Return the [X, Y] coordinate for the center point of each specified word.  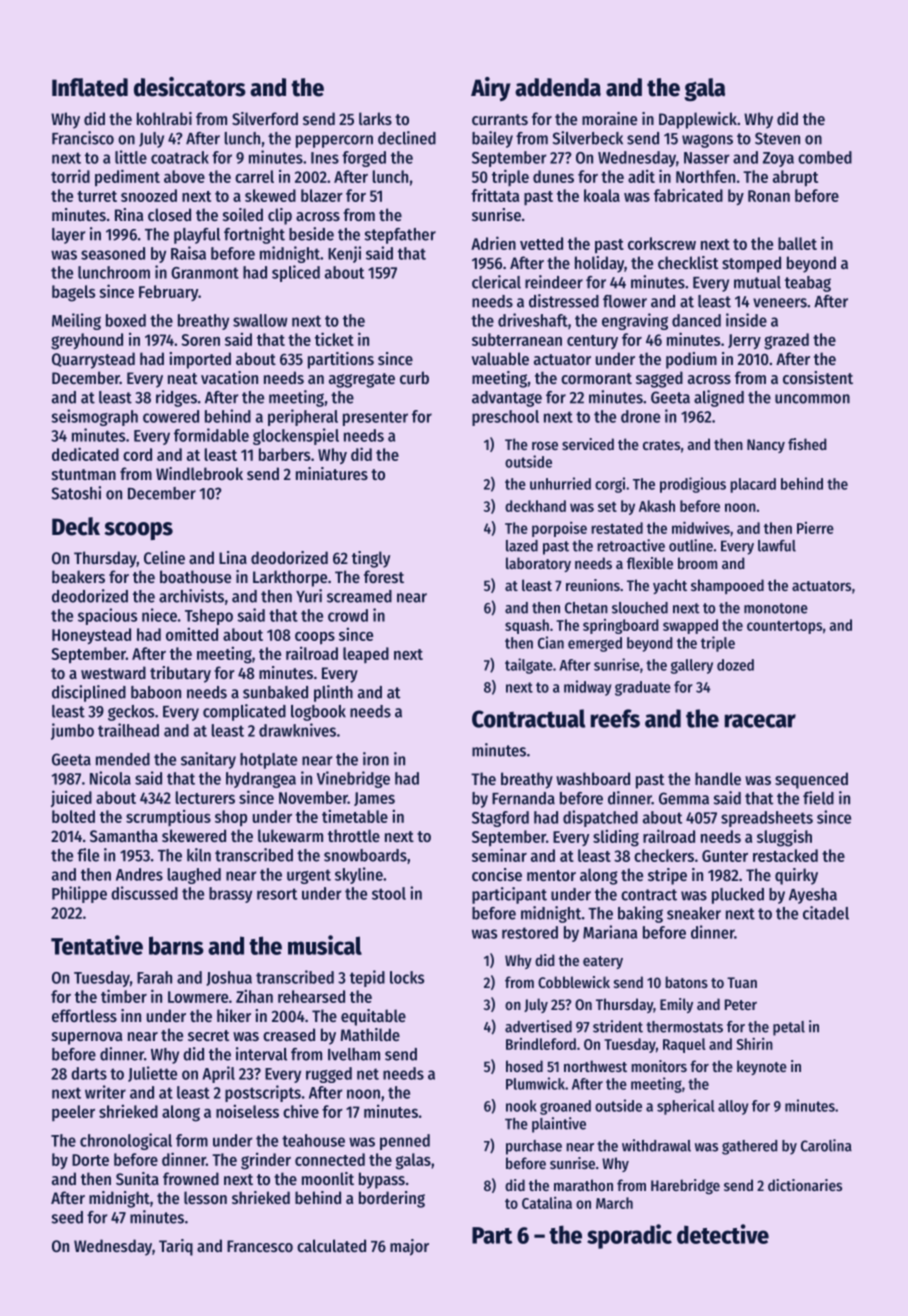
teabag [808, 284]
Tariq [176, 1247]
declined [407, 138]
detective [723, 1234]
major [409, 1247]
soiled [243, 214]
